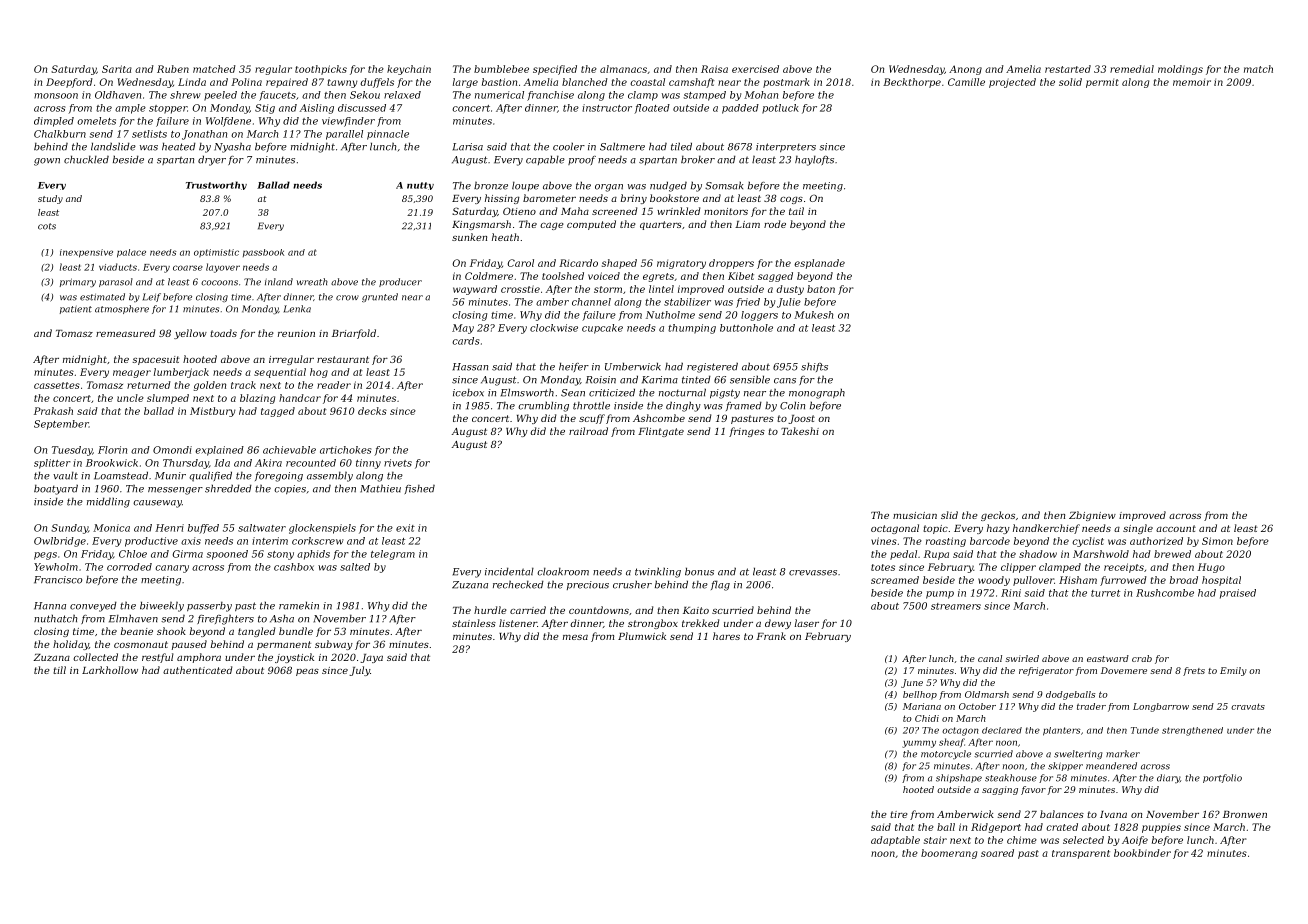  What do you see at coordinates (168, 399) in the screenshot?
I see `slumped` at bounding box center [168, 399].
